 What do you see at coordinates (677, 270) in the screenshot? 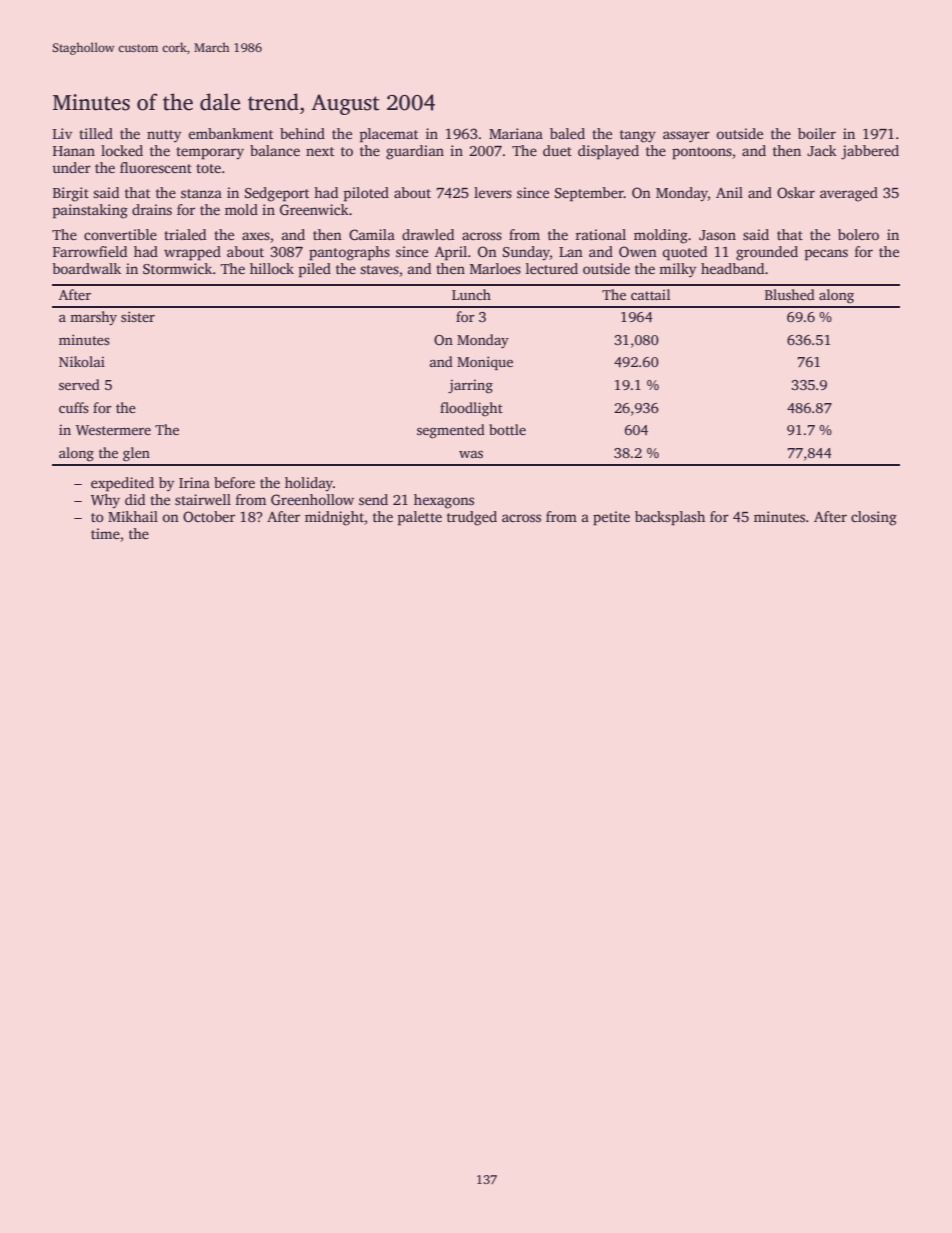
I see `milky` at bounding box center [677, 270].
